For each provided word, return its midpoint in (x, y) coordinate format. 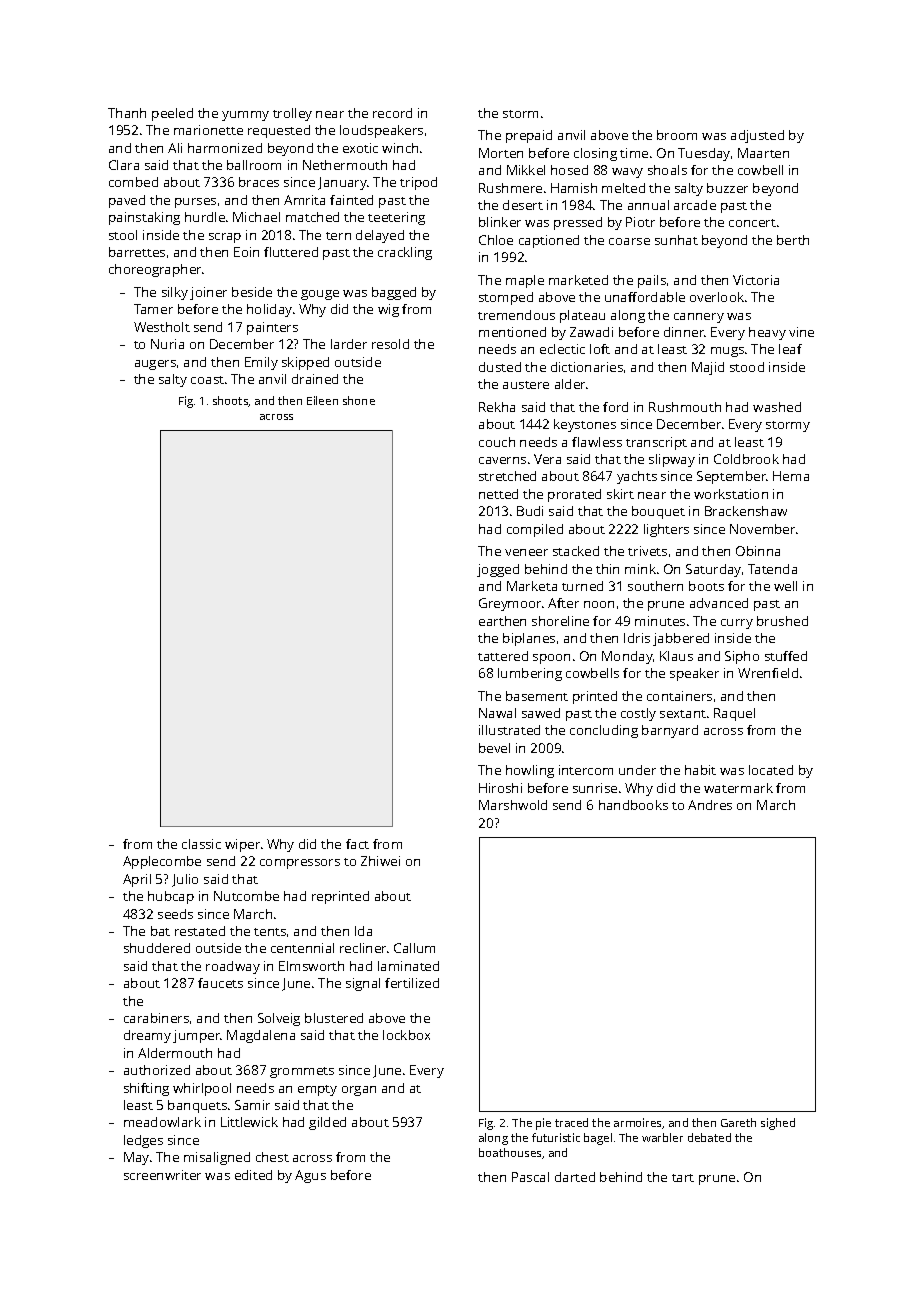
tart (683, 1178)
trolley (292, 114)
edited (253, 1175)
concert (752, 223)
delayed (380, 236)
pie (543, 1124)
